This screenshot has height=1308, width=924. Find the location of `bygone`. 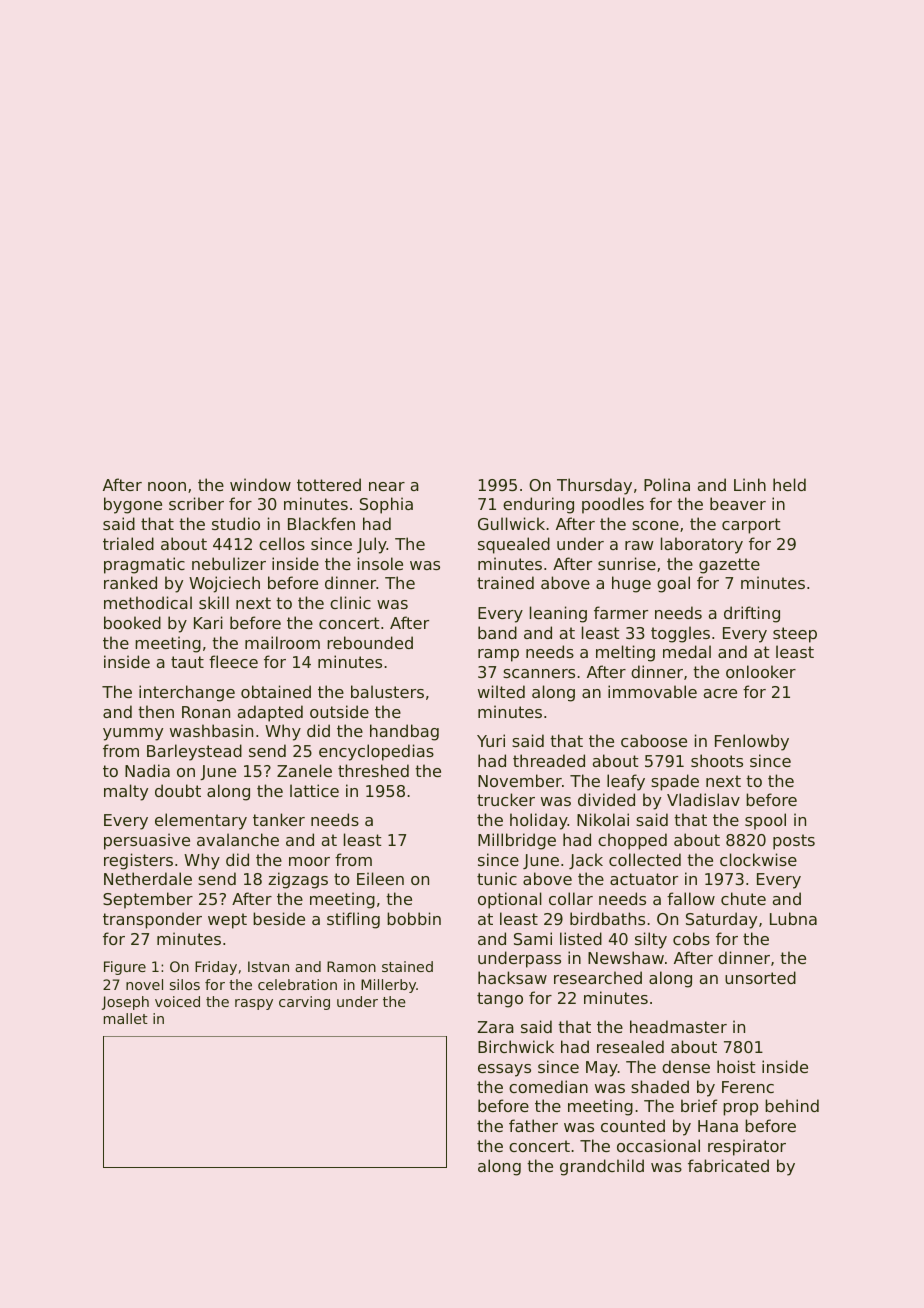

bygone is located at coordinates (133, 505).
